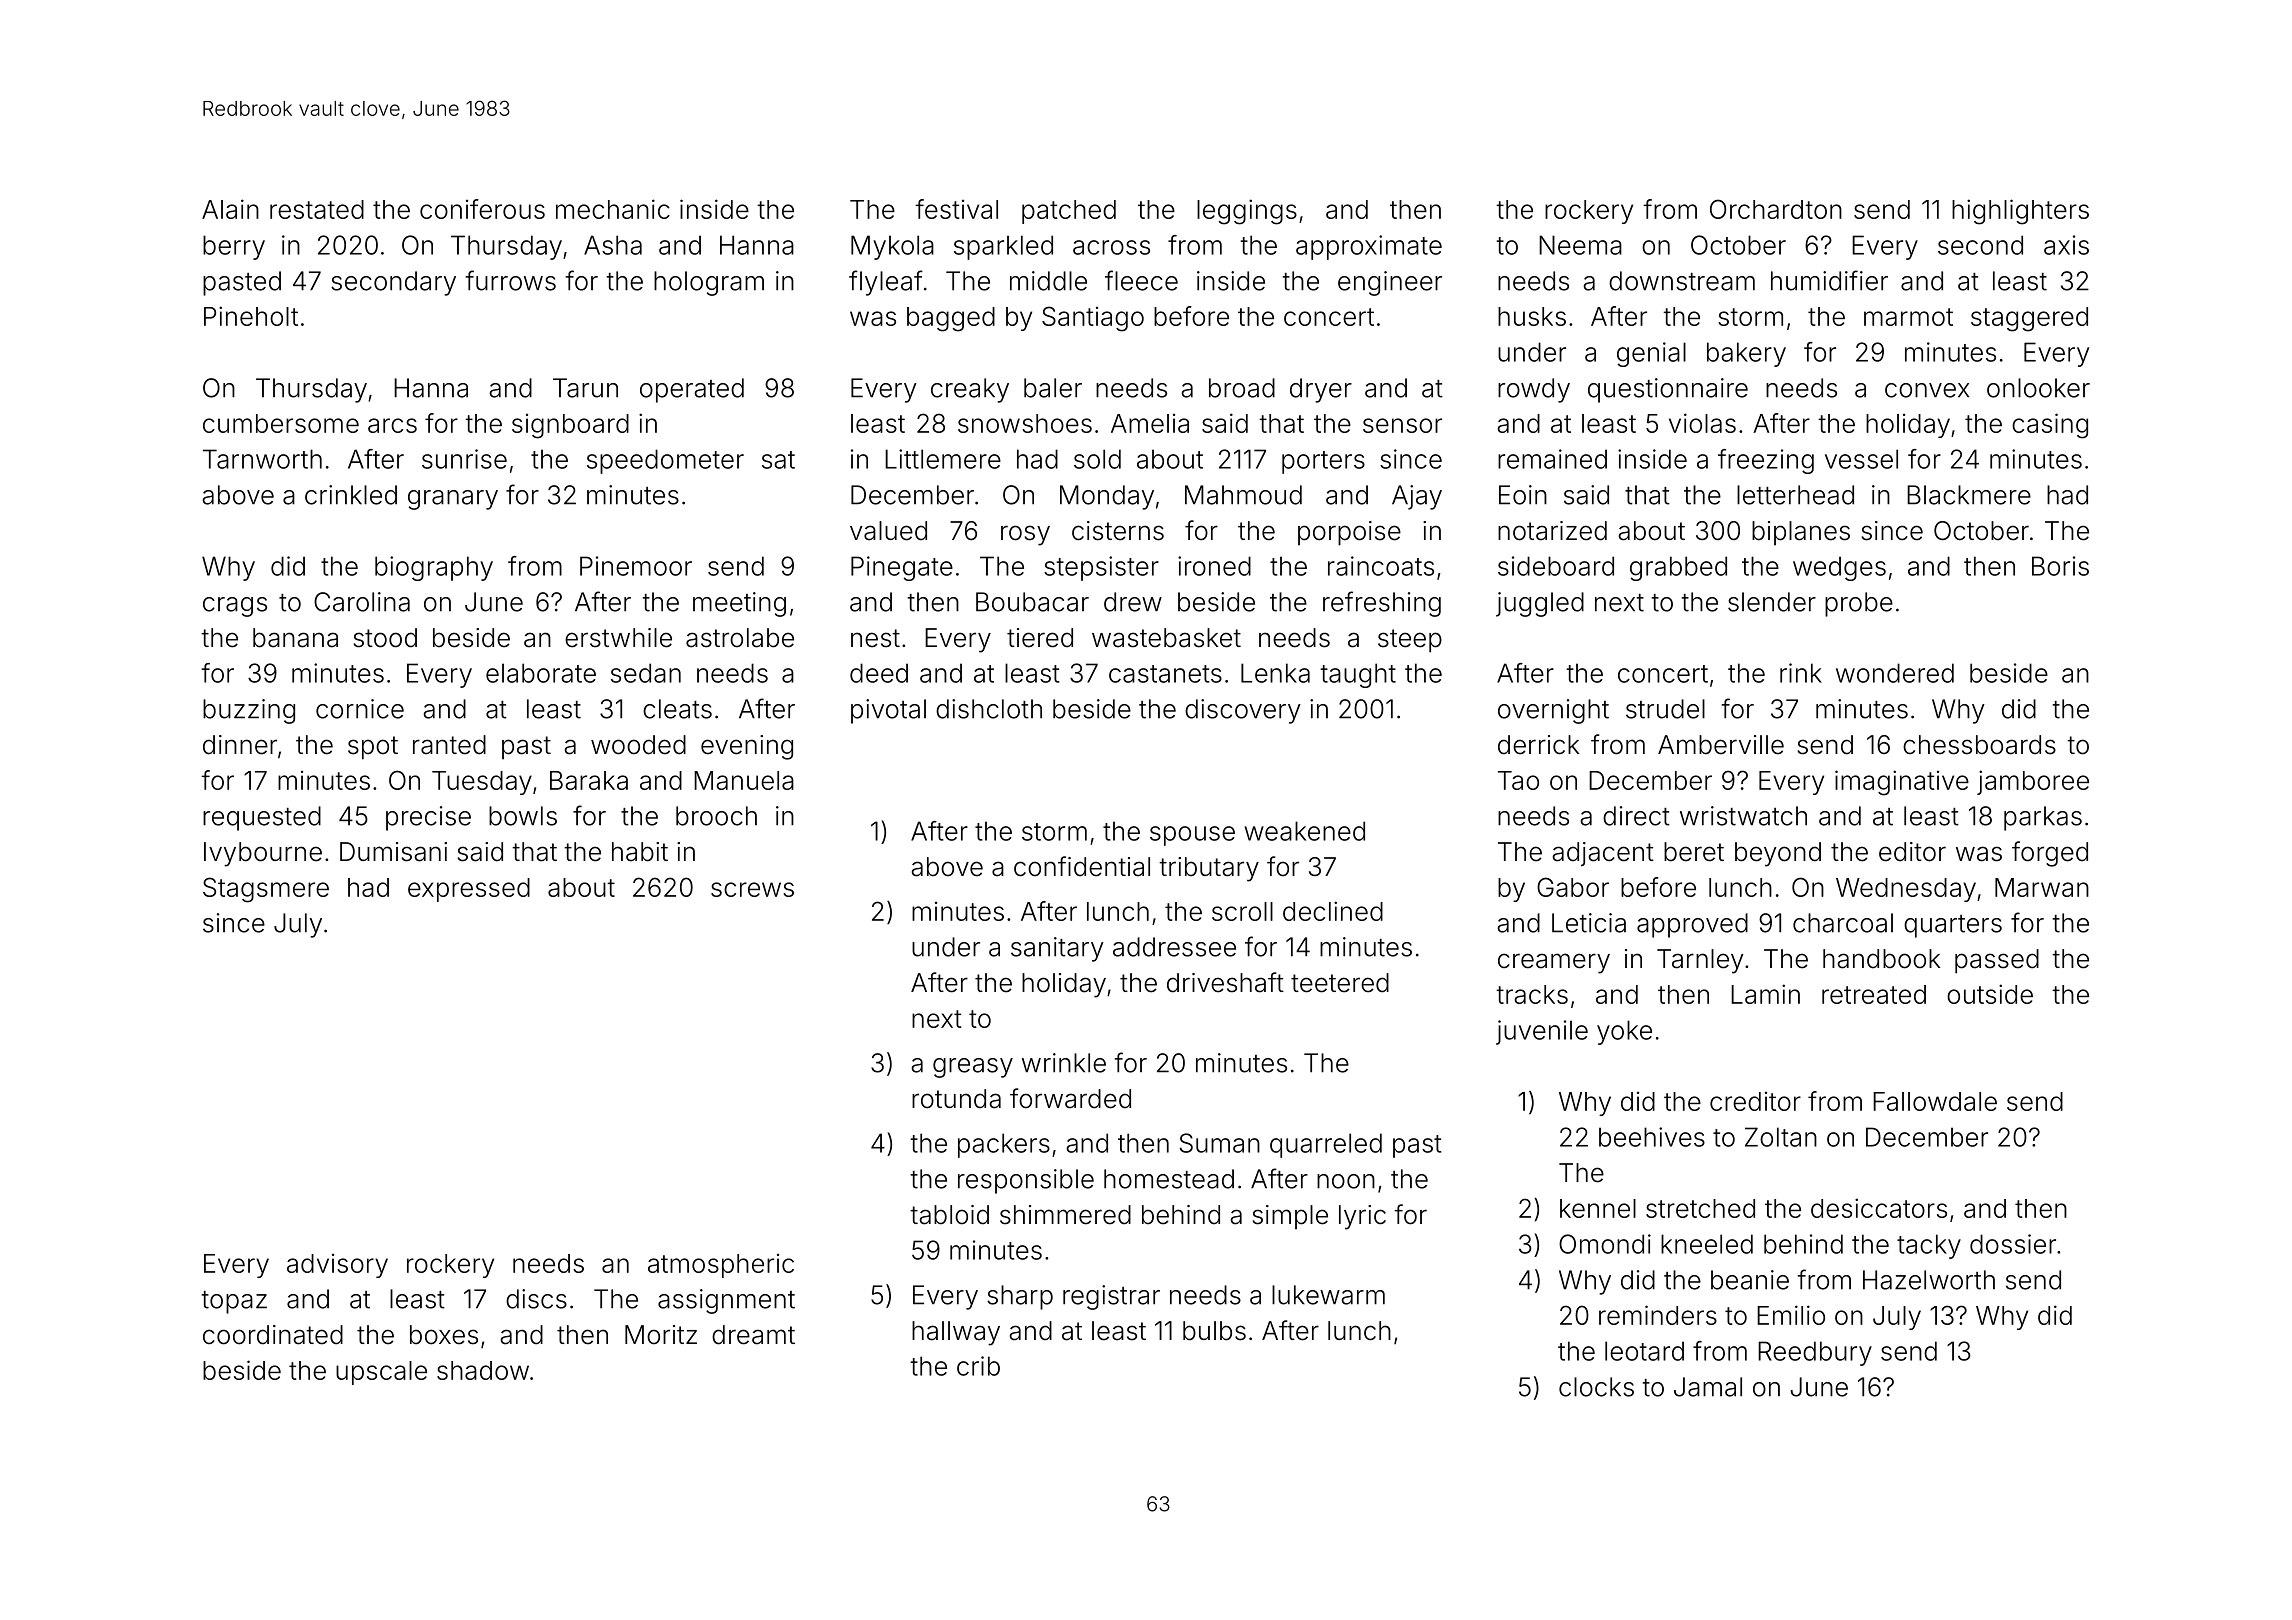 The image size is (2292, 1620). I want to click on upscale, so click(381, 1373).
